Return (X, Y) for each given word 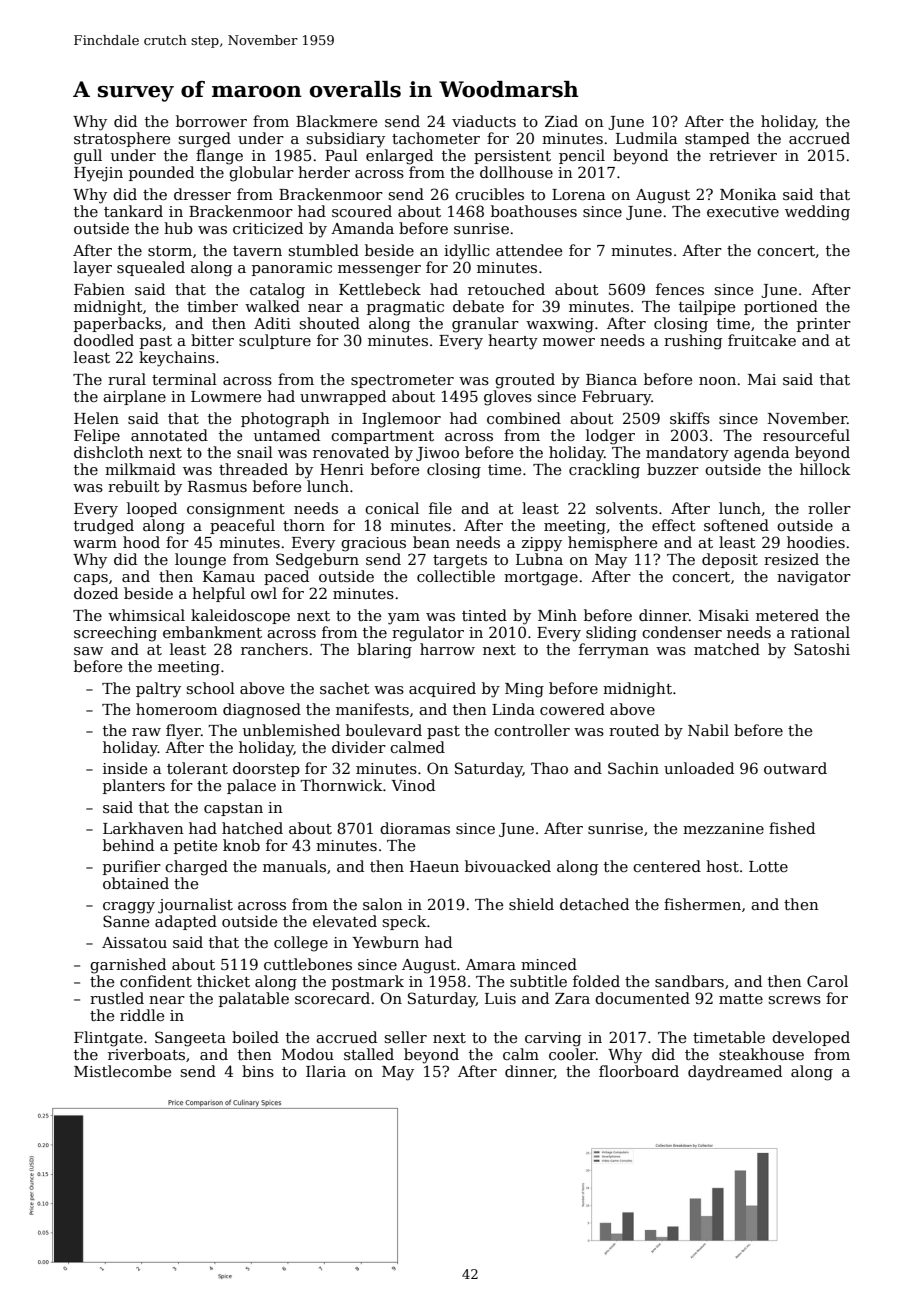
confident (156, 981)
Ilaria (326, 1071)
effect (674, 525)
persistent (512, 157)
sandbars (689, 981)
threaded (253, 469)
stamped (717, 139)
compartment (382, 437)
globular (261, 174)
